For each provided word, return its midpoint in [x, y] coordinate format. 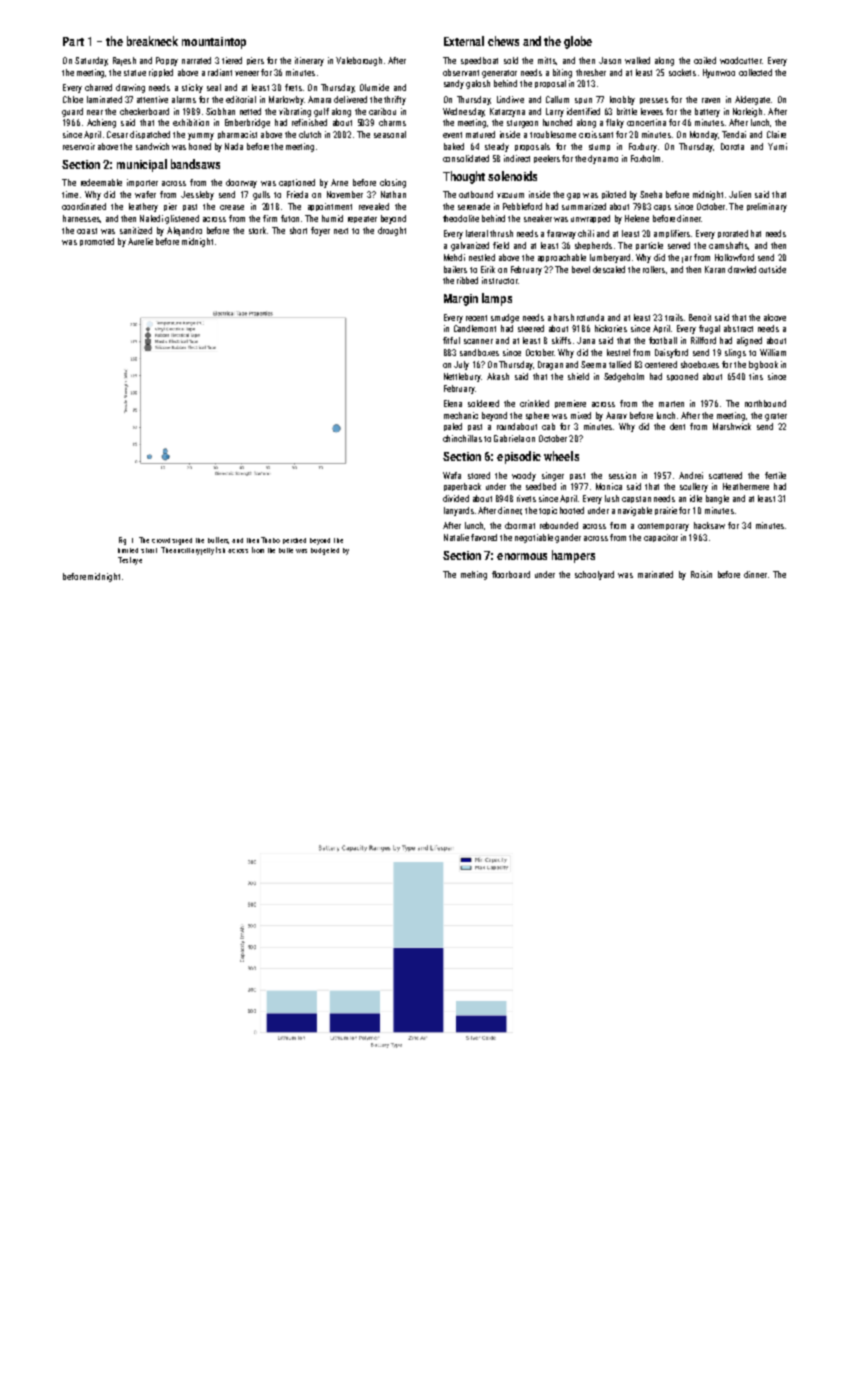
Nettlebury [462, 377]
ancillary [187, 551]
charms [392, 122]
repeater [362, 219]
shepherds [593, 246]
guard [72, 112]
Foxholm [645, 158]
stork [257, 230]
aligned [749, 341]
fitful [451, 340]
